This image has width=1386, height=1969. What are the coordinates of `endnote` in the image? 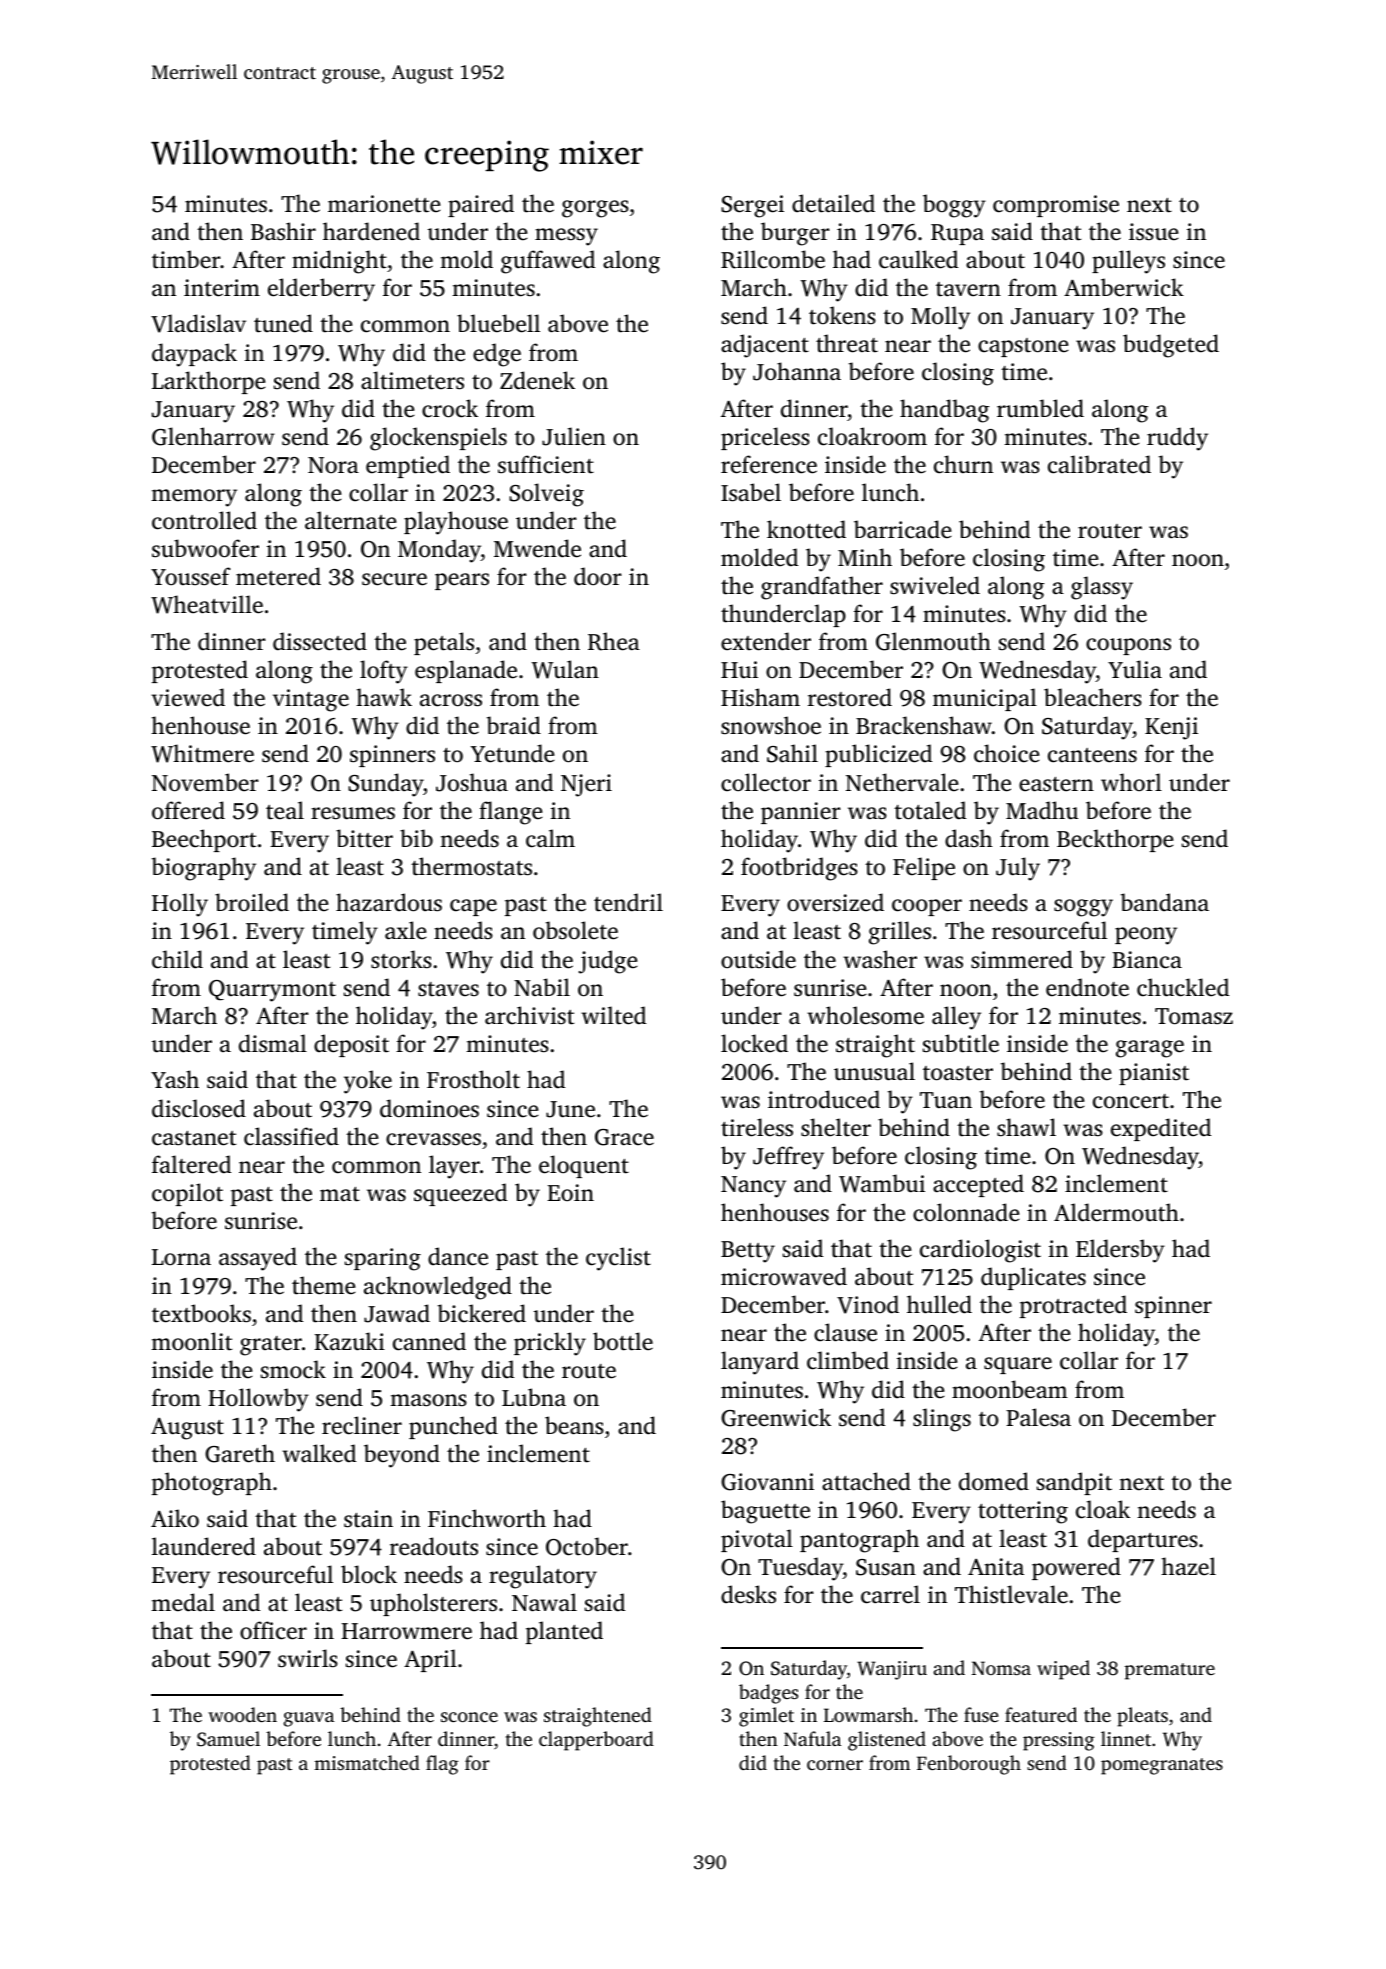 It's located at (1087, 987).
